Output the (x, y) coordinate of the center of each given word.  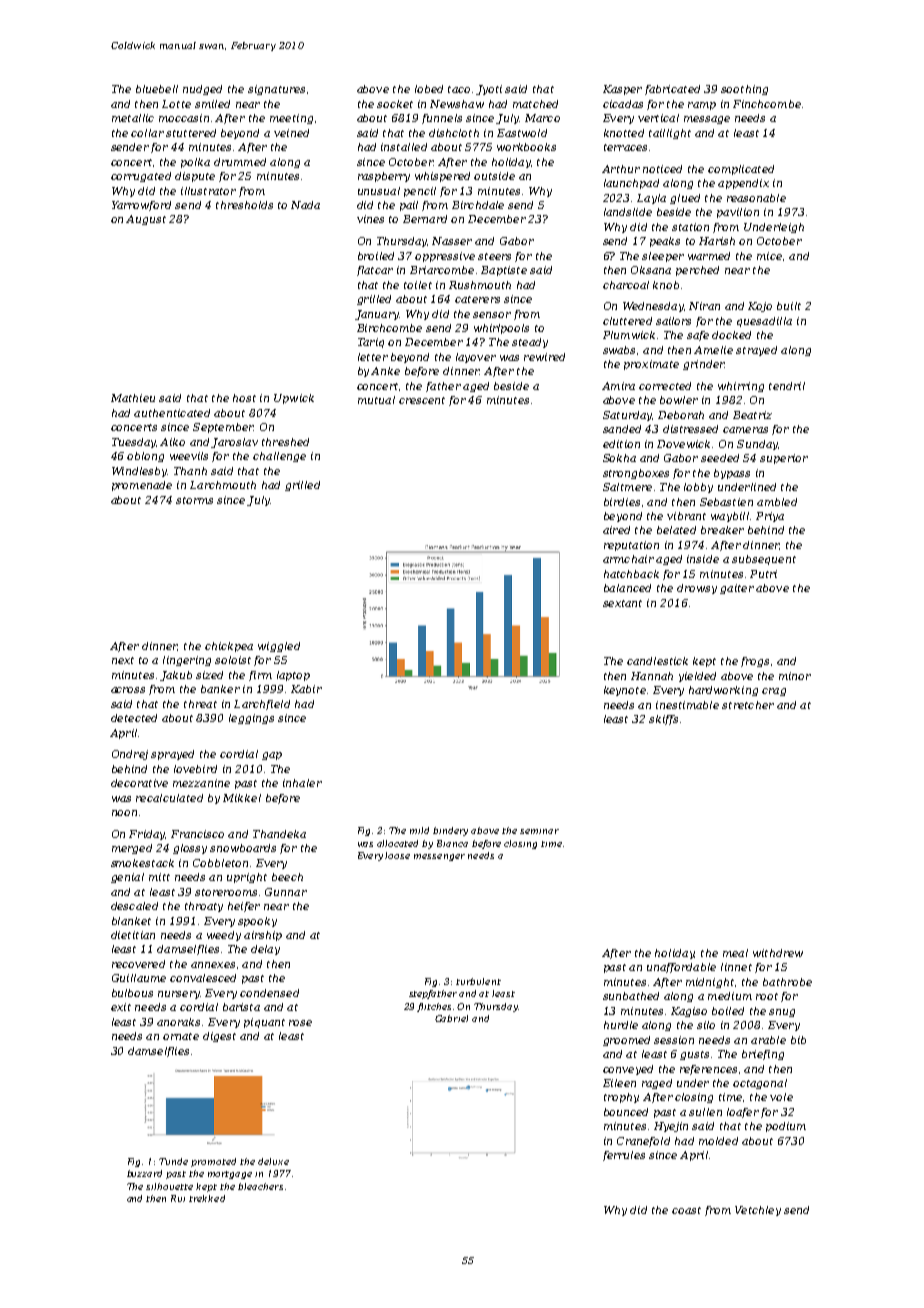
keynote (625, 691)
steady (530, 343)
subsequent (764, 560)
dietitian (133, 935)
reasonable (756, 198)
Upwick (294, 399)
